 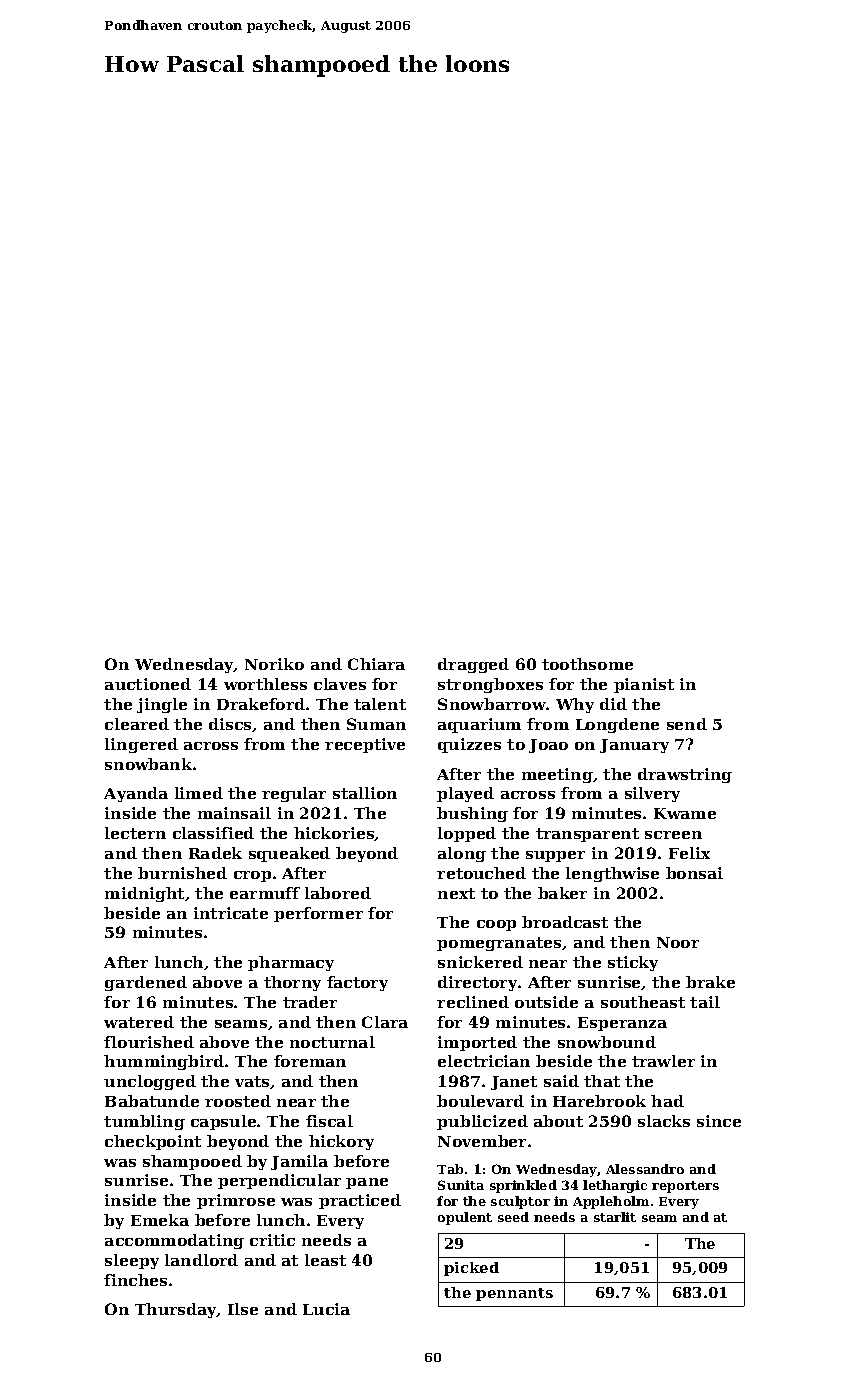 I want to click on midnight, so click(x=144, y=894).
